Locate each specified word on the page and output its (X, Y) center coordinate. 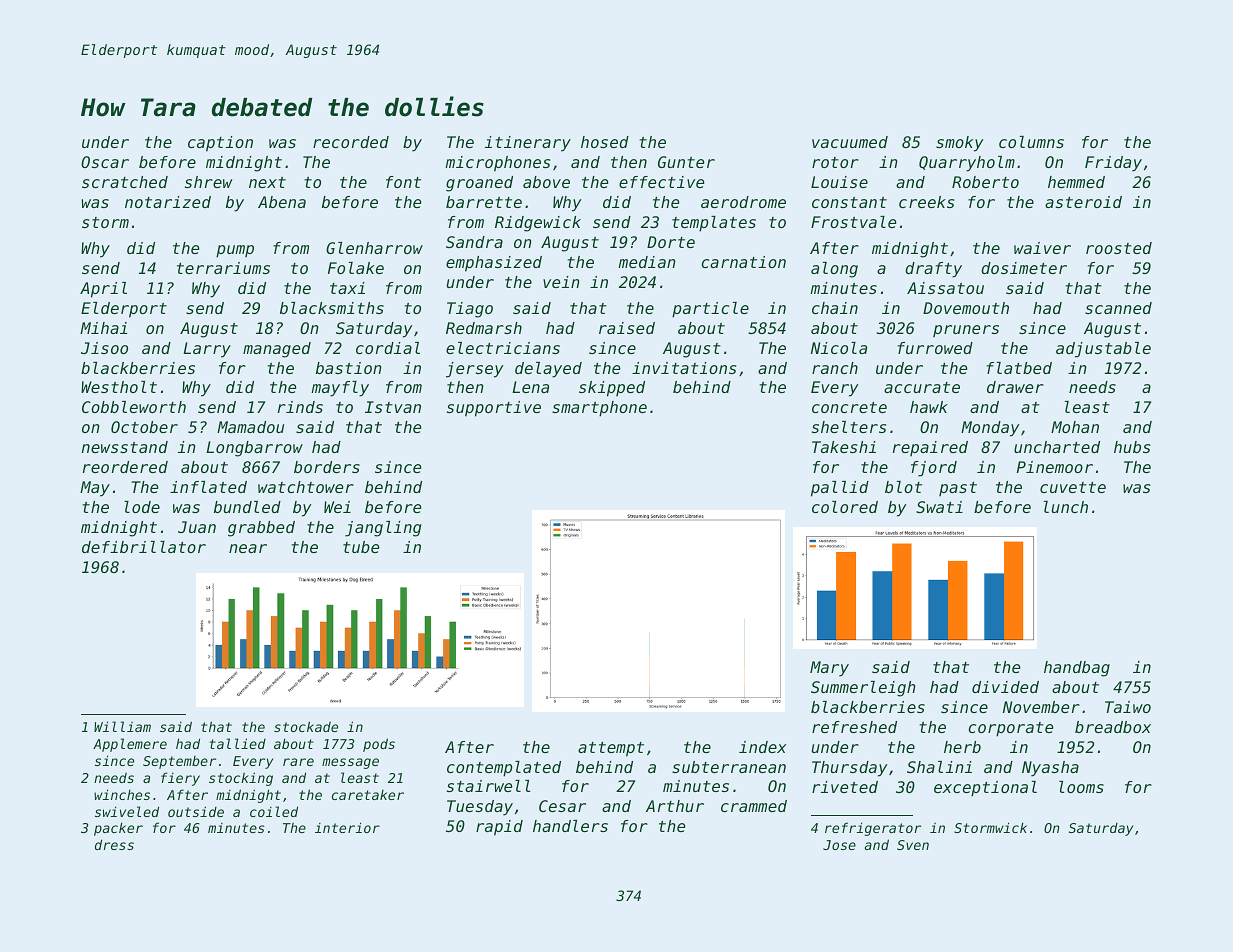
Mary (829, 669)
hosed (605, 142)
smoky (959, 144)
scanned (1118, 308)
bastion (349, 368)
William (122, 726)
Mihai (103, 328)
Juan (197, 527)
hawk (929, 407)
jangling (383, 529)
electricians (503, 348)
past (958, 489)
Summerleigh (863, 689)
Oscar (105, 162)
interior (347, 827)
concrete (849, 407)
